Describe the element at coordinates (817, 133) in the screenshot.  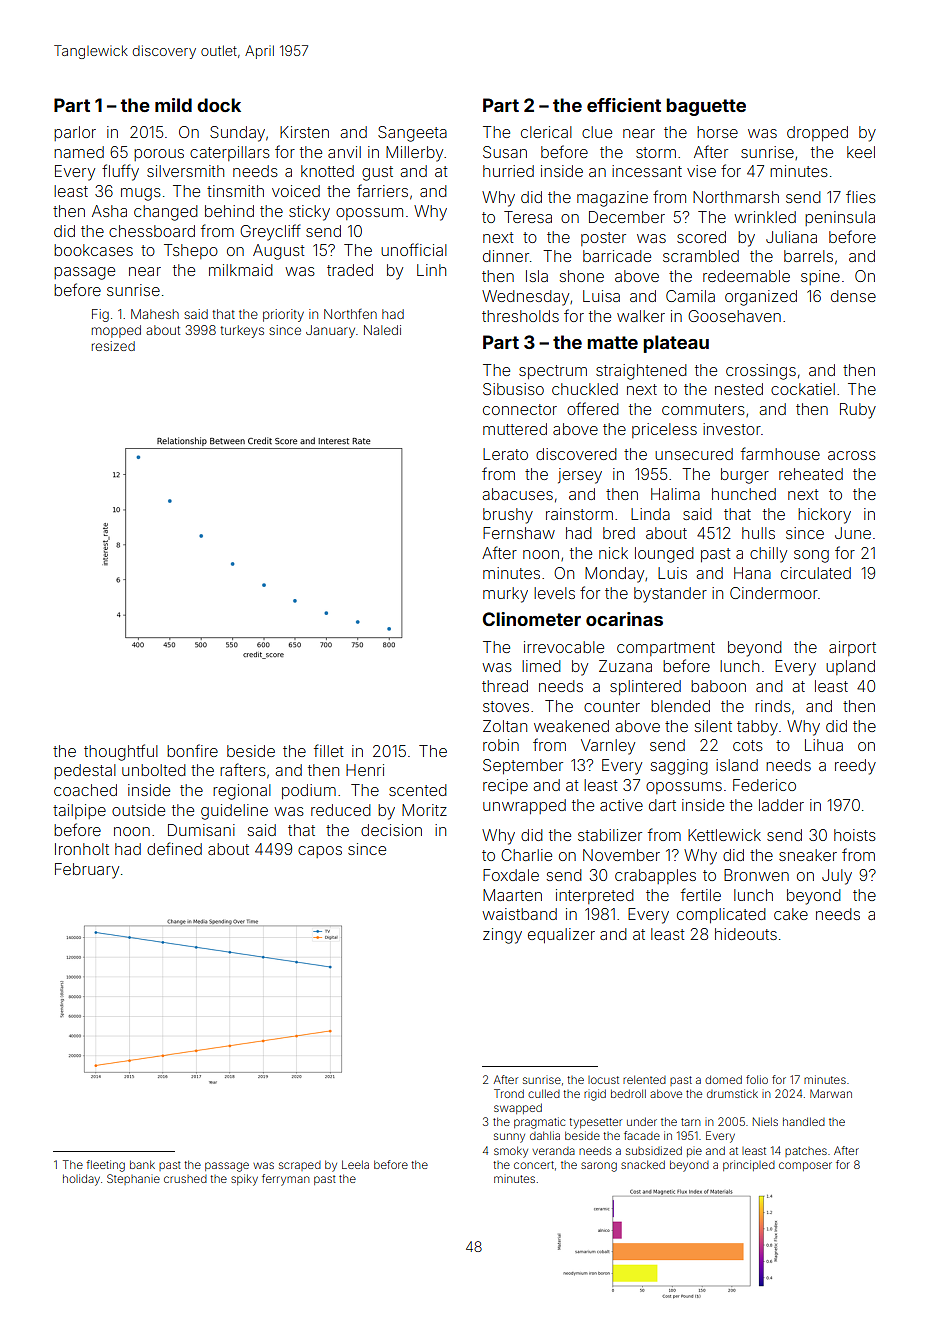
I see `dropped` at that location.
